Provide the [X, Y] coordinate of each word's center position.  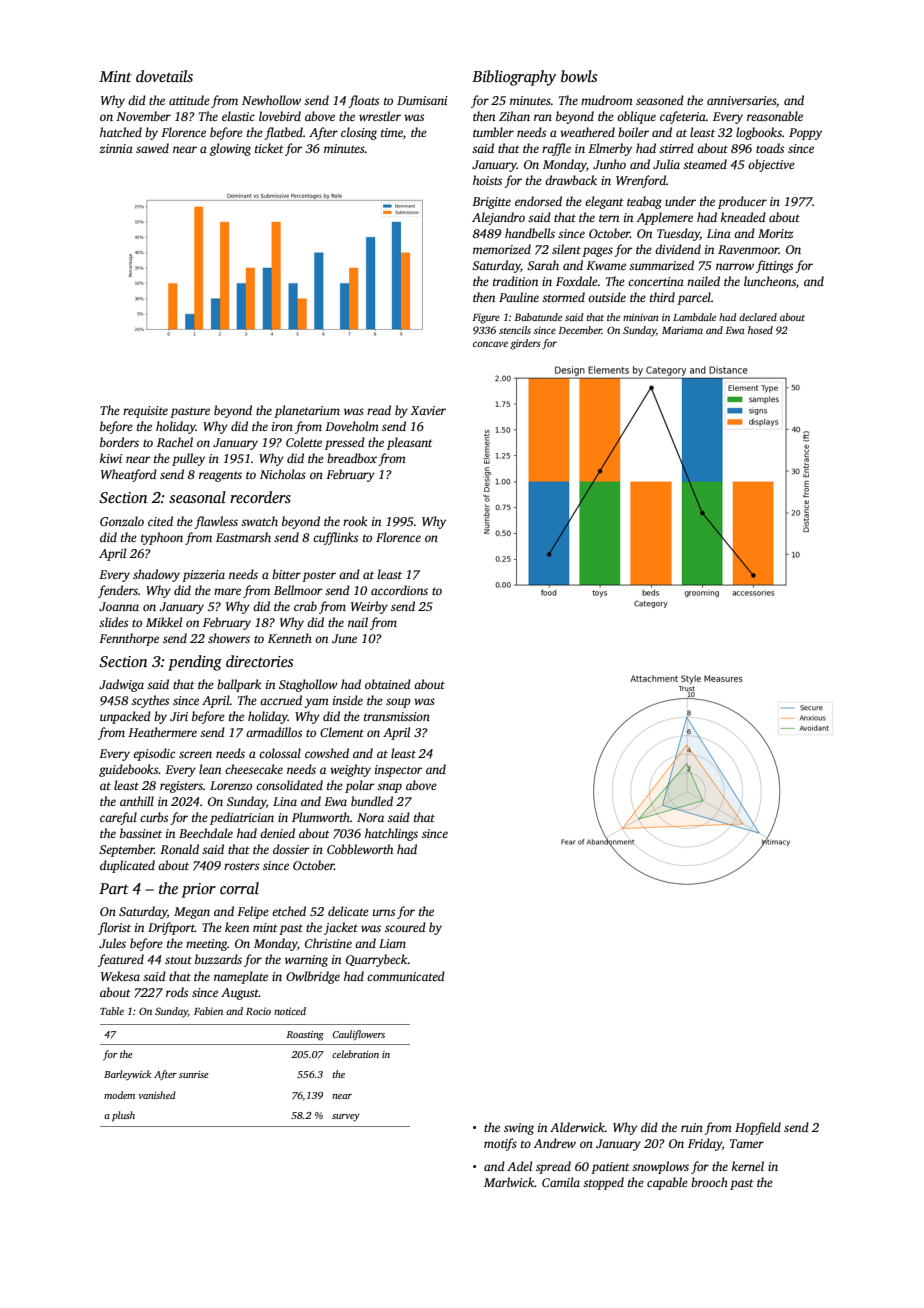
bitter [286, 574]
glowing [230, 149]
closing [359, 133]
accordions [399, 590]
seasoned [660, 100]
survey [346, 1118]
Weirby [369, 607]
